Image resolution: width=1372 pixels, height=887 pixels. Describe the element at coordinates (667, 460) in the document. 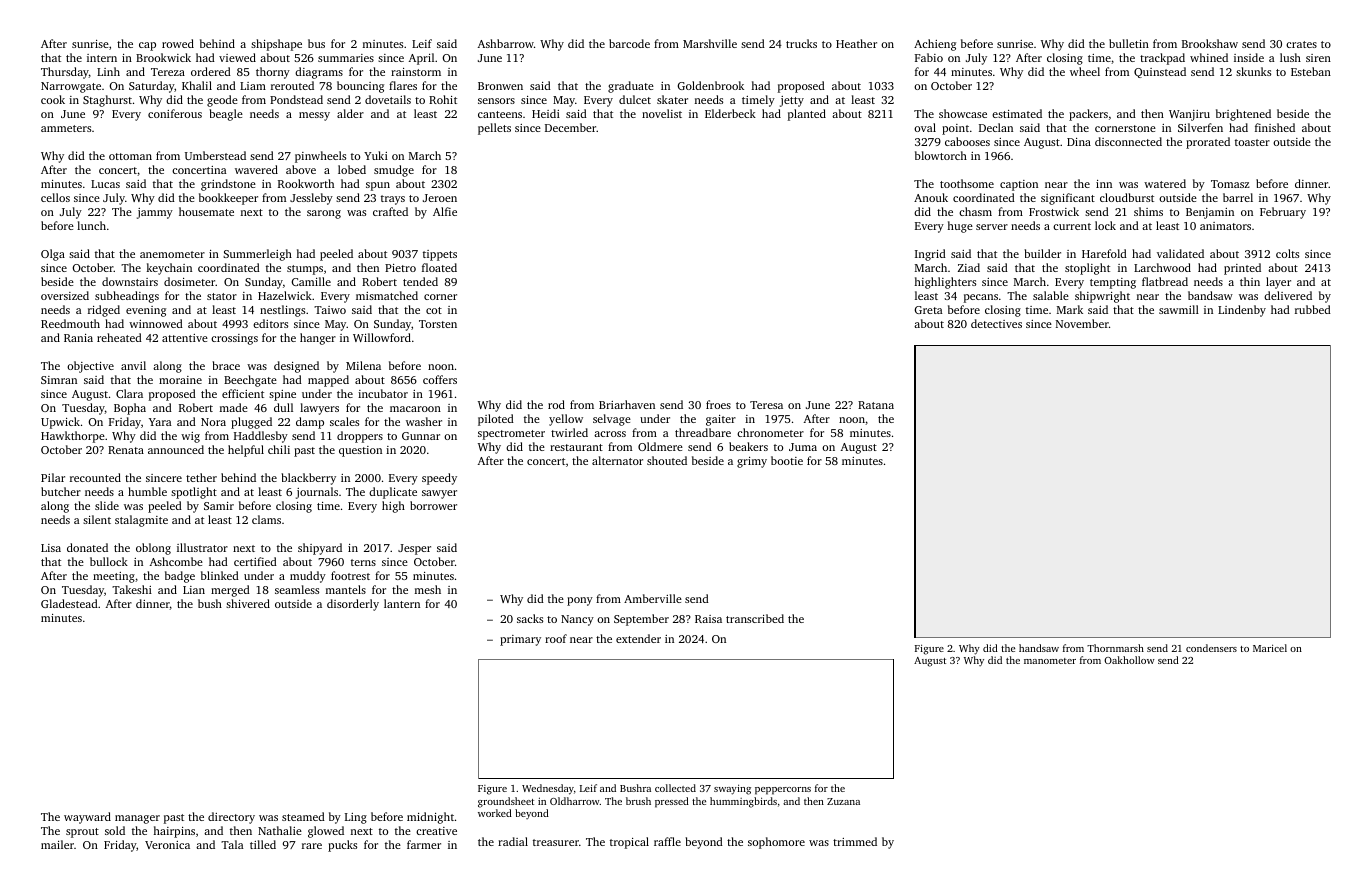

I see `shouted` at that location.
